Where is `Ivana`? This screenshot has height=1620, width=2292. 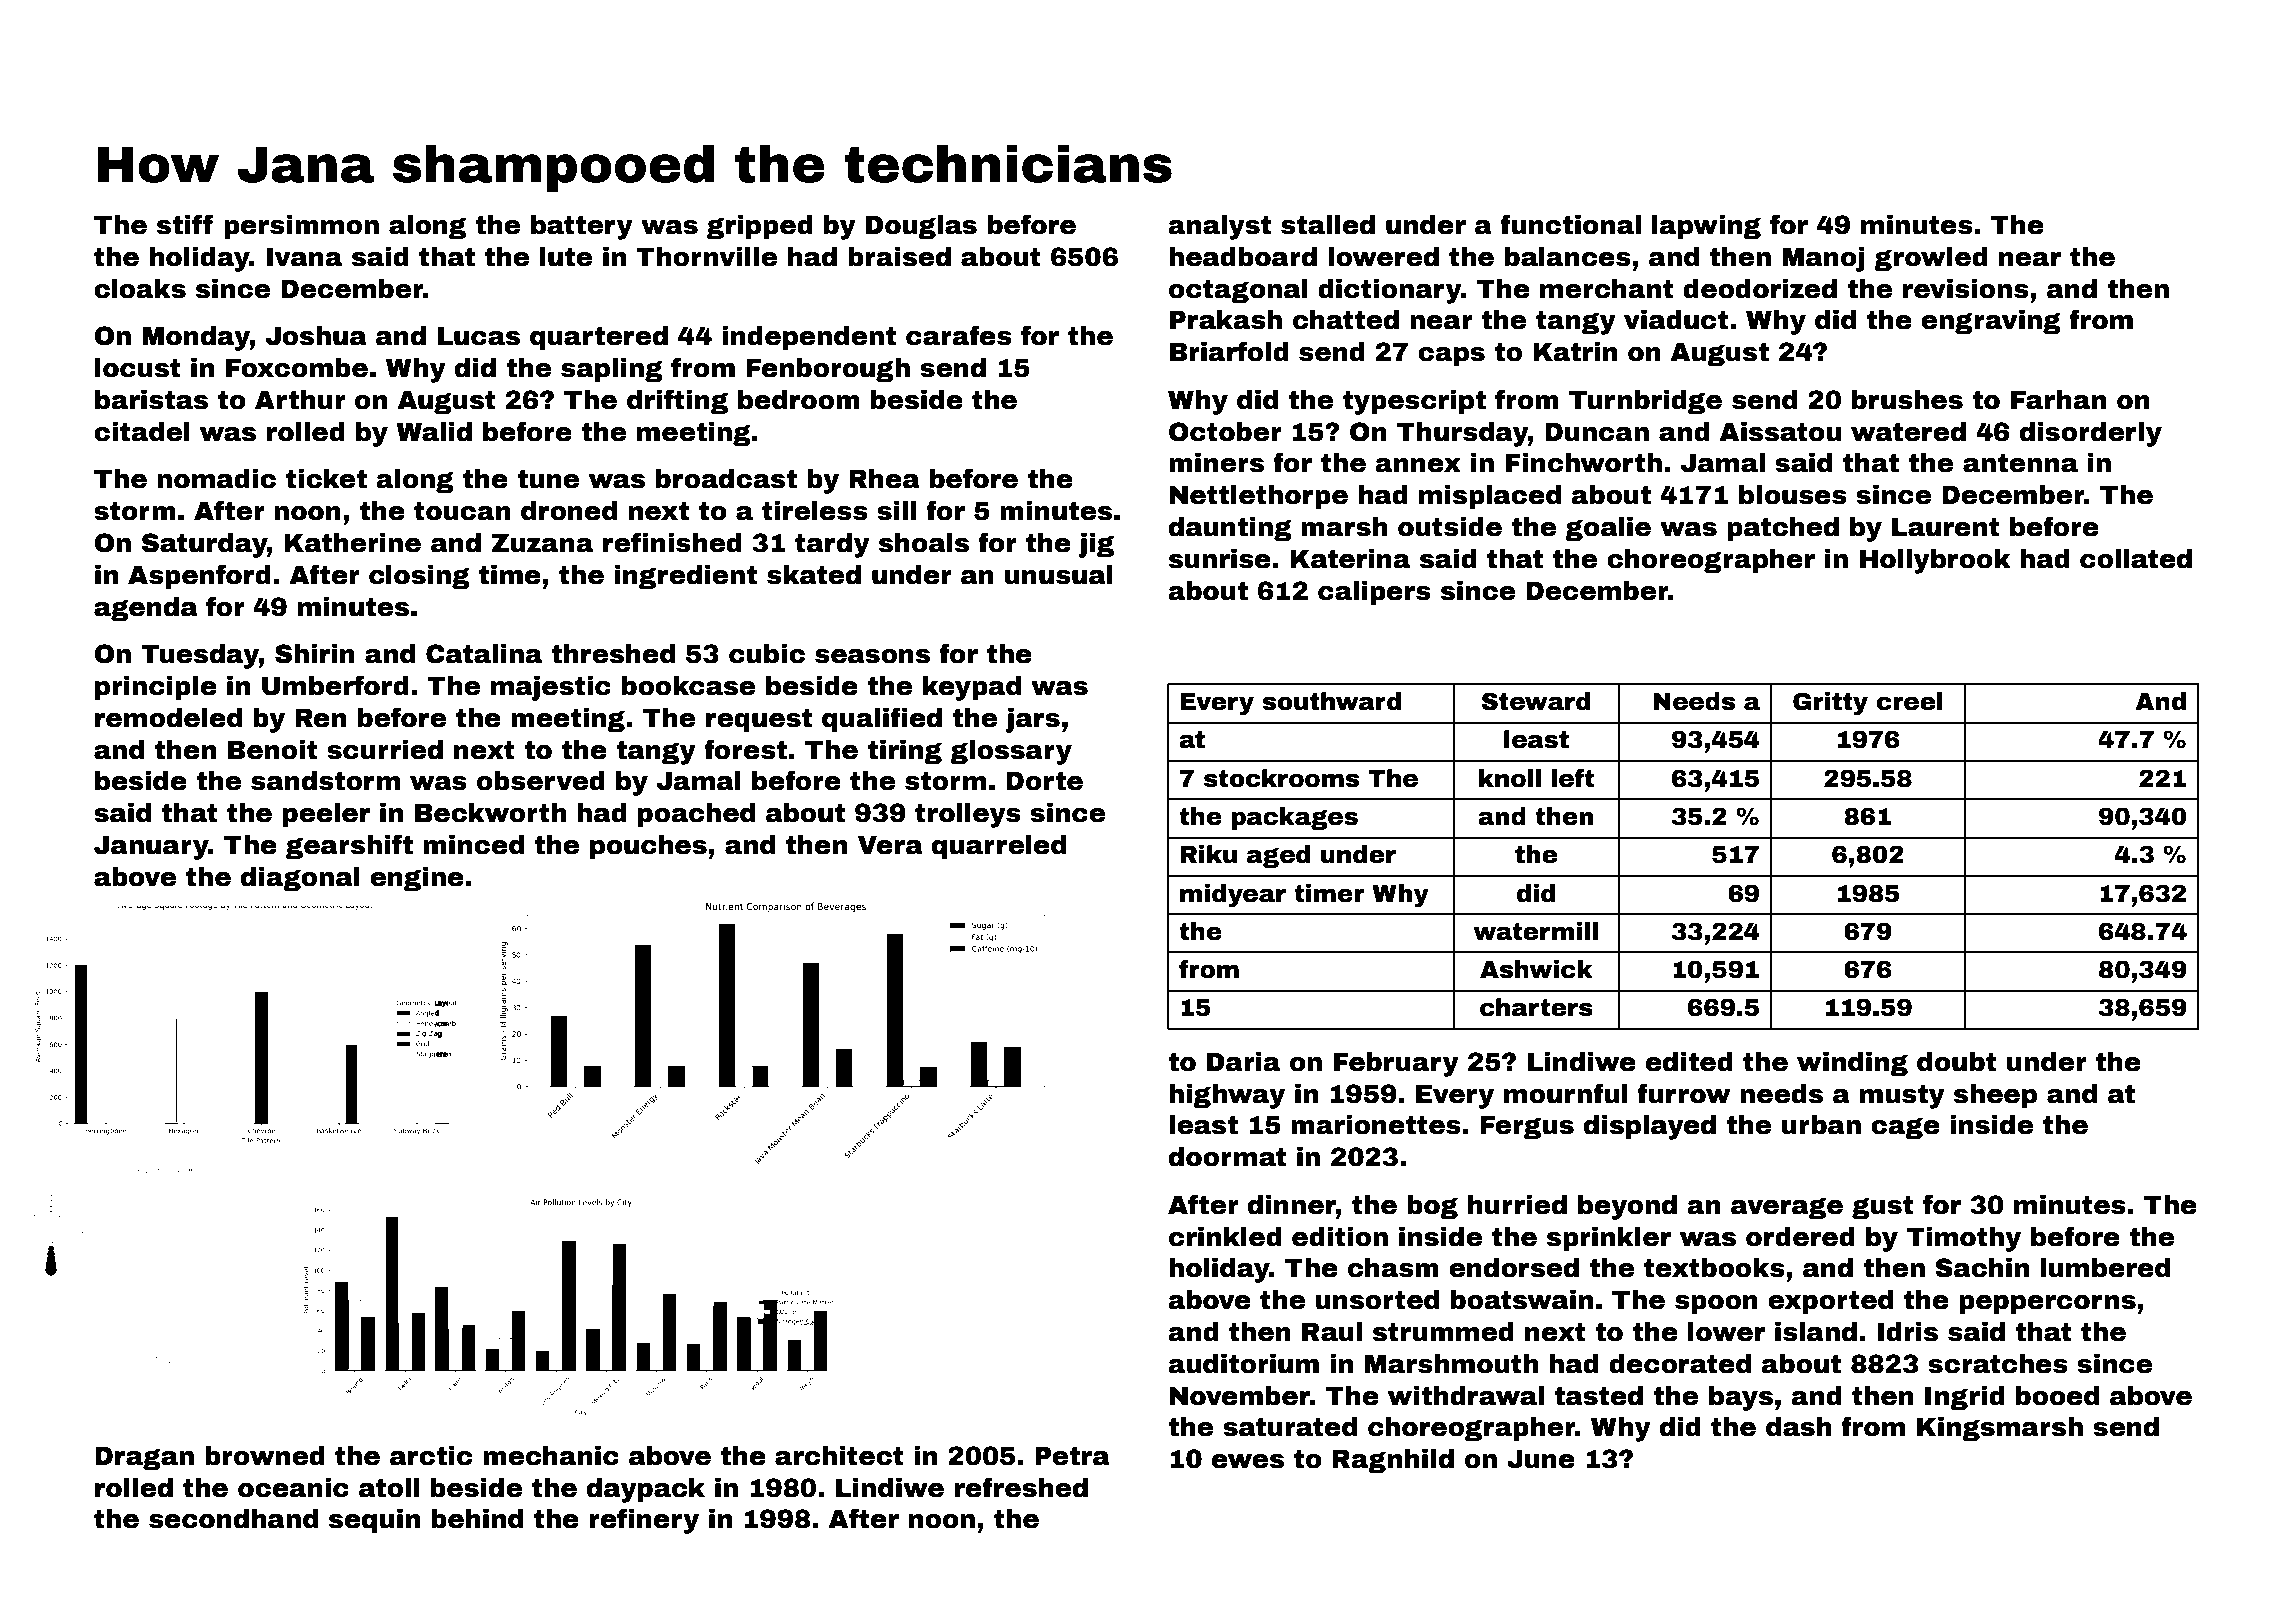
Ivana is located at coordinates (304, 257).
